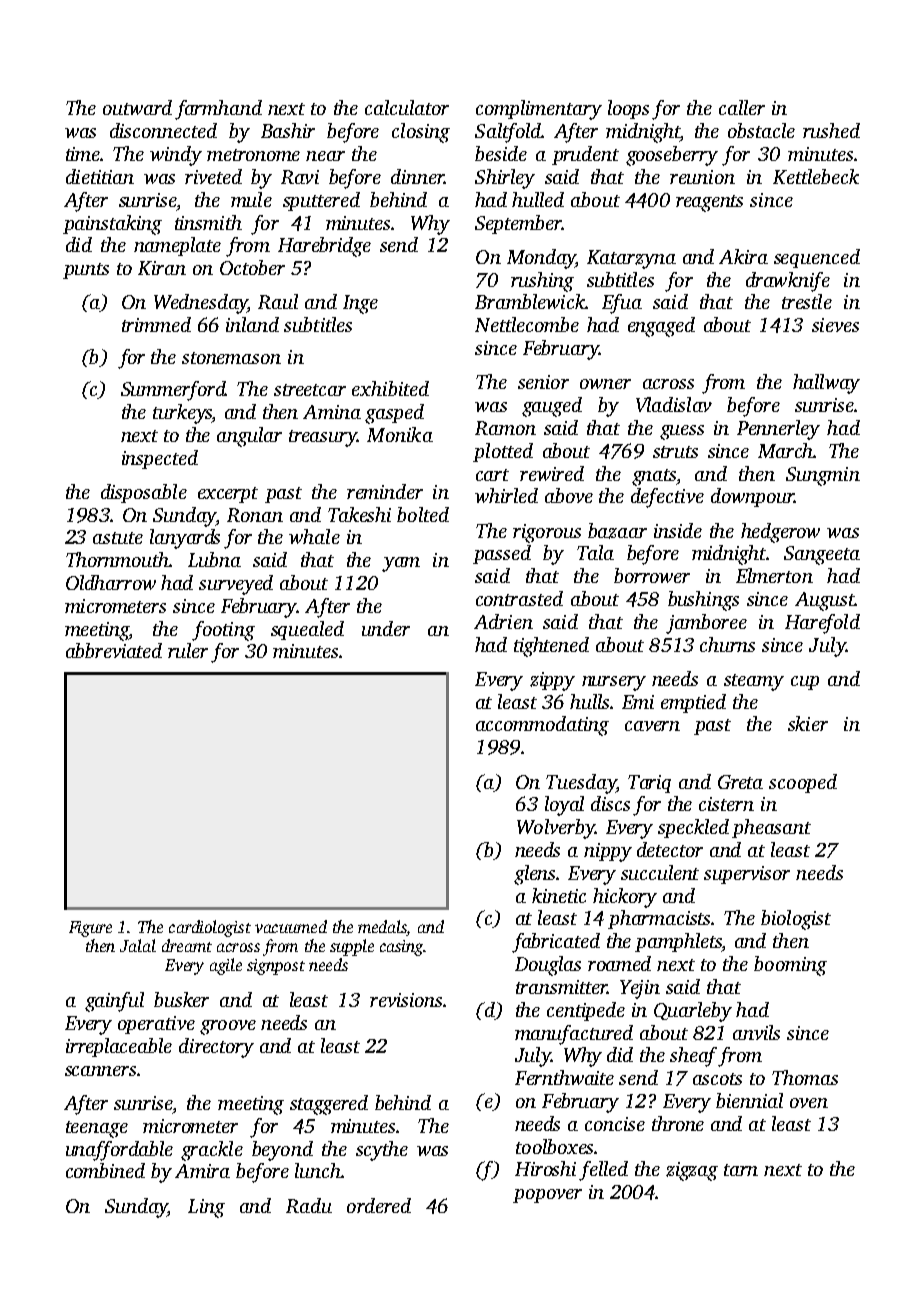 This document has width=924, height=1311. What do you see at coordinates (743, 256) in the document?
I see `Akira` at bounding box center [743, 256].
